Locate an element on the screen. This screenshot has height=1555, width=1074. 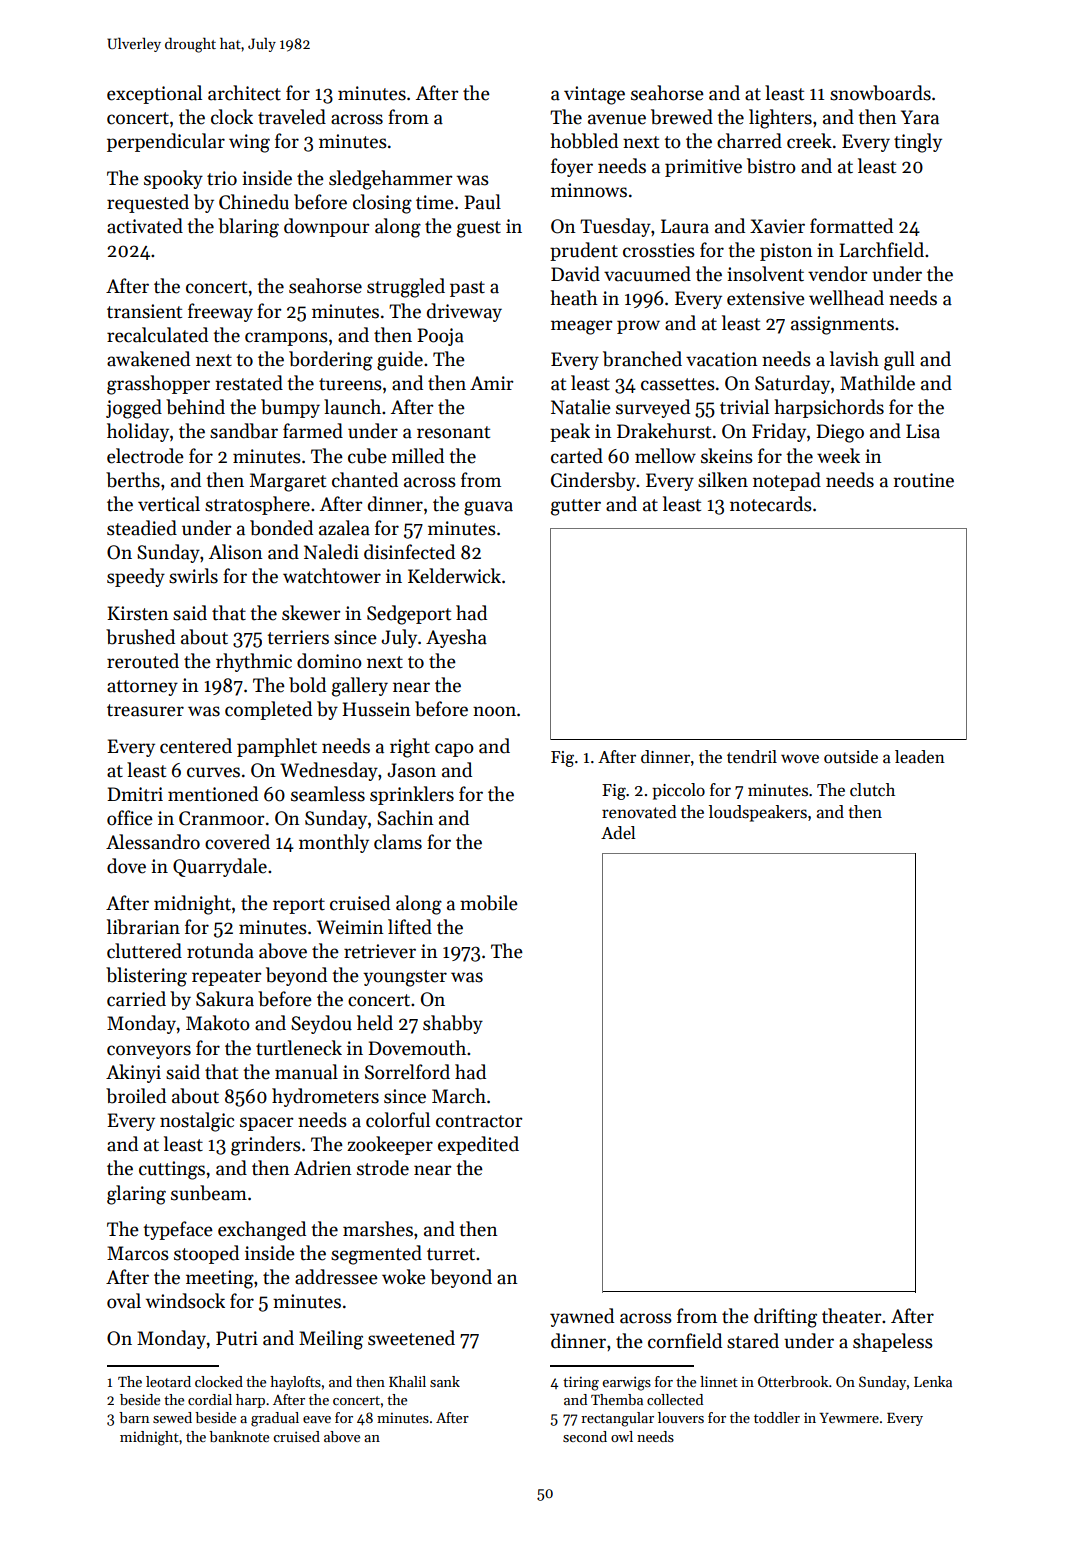
clutch is located at coordinates (872, 790).
